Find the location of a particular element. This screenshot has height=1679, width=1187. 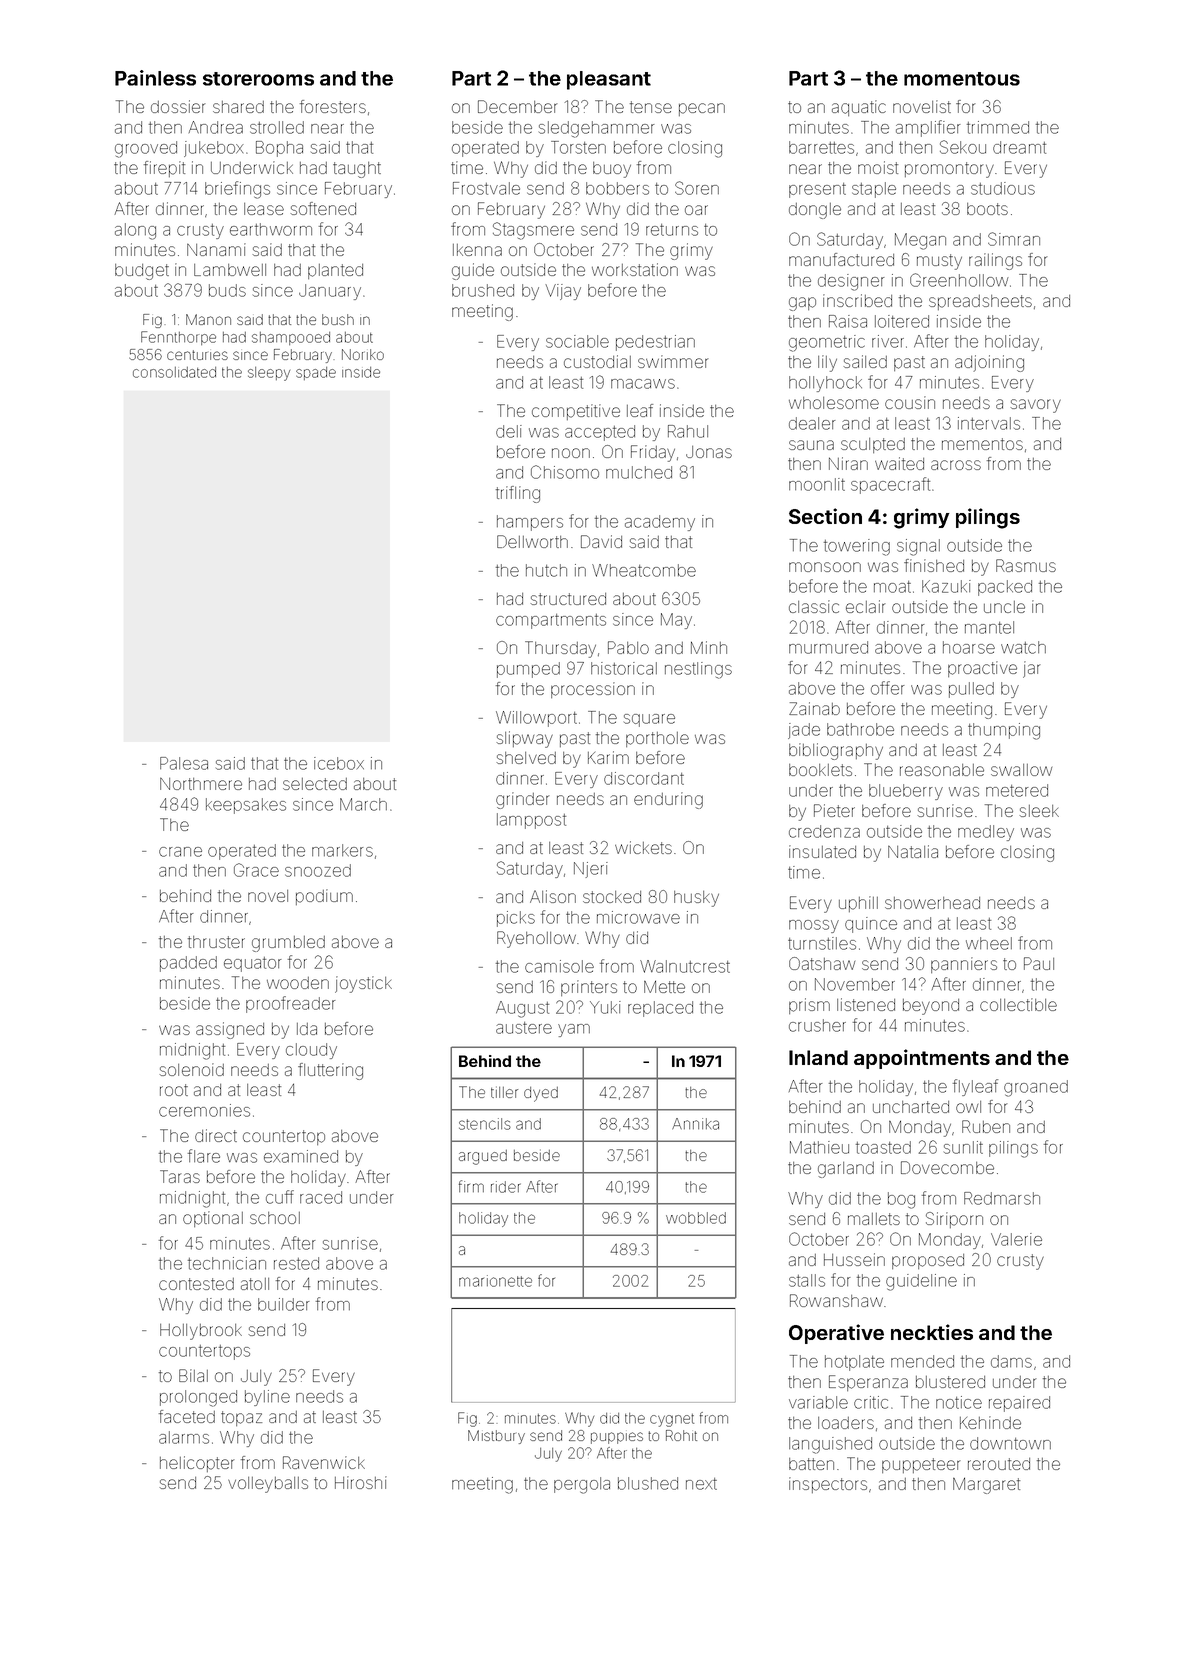

replaced is located at coordinates (660, 1009).
